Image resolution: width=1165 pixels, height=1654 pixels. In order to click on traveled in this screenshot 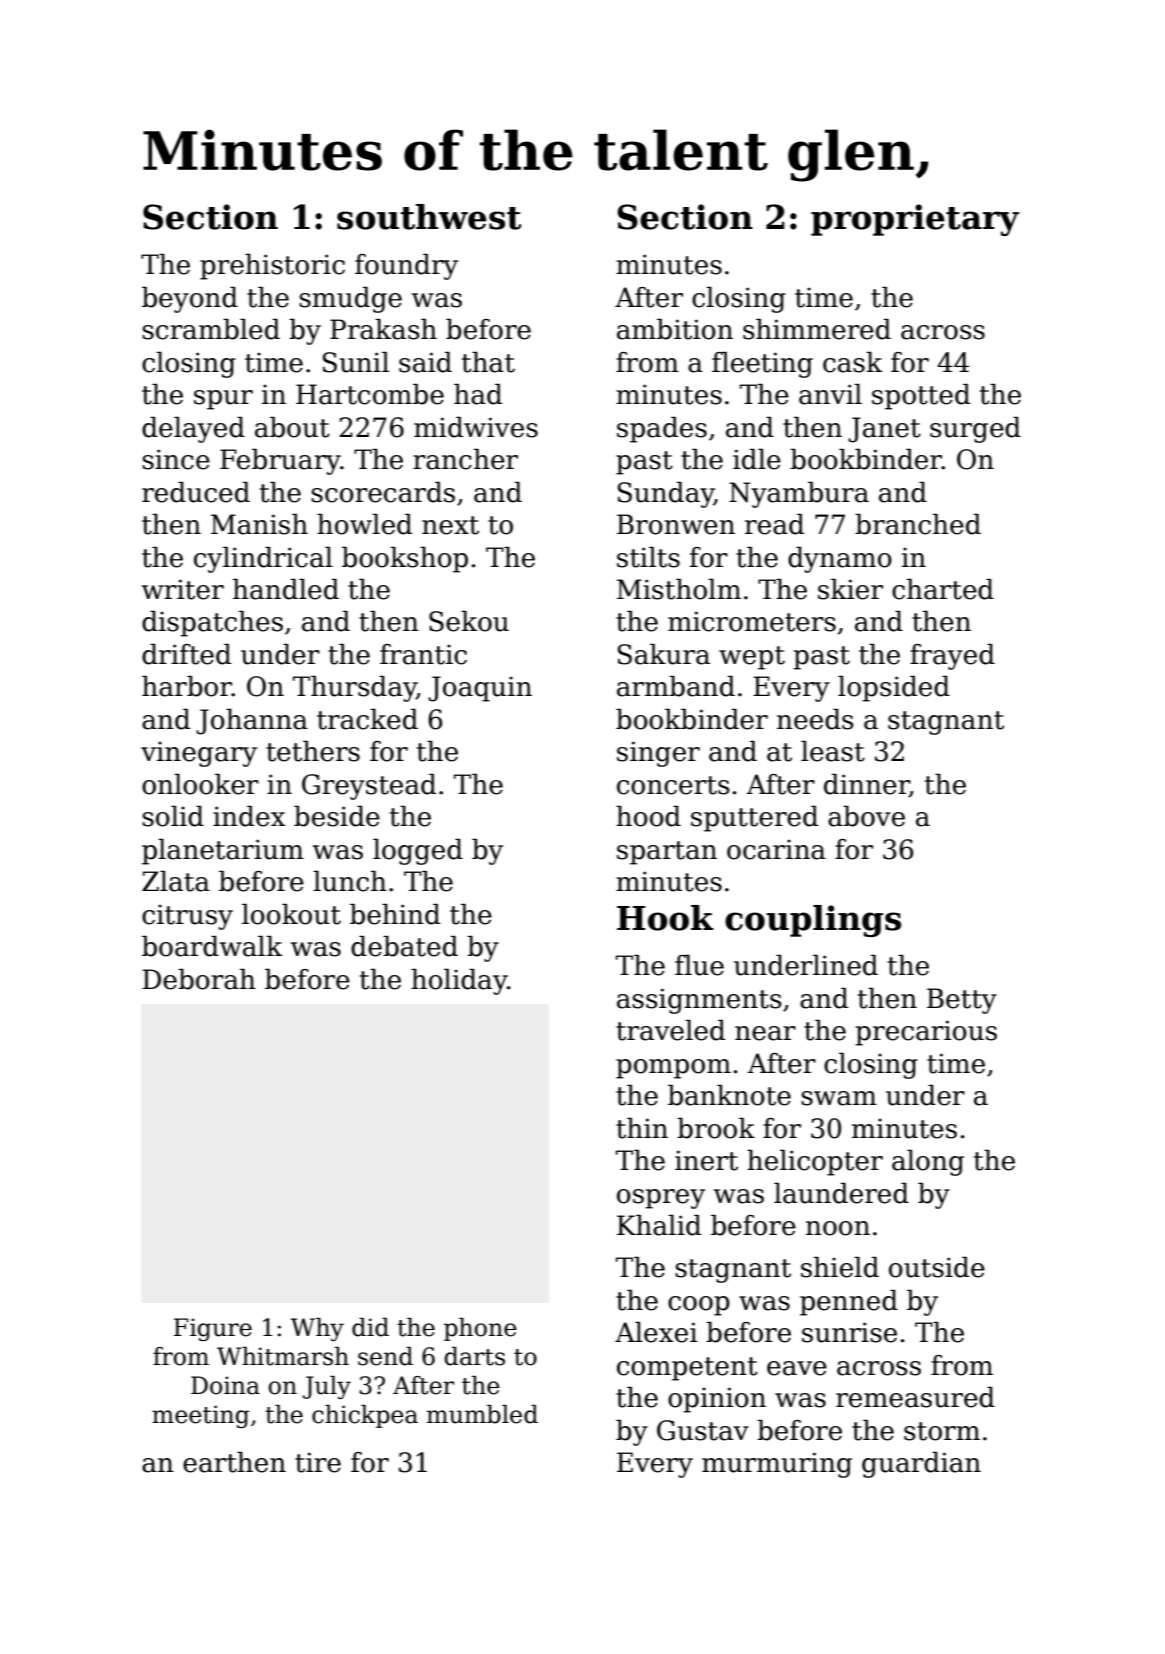, I will do `click(670, 1030)`.
